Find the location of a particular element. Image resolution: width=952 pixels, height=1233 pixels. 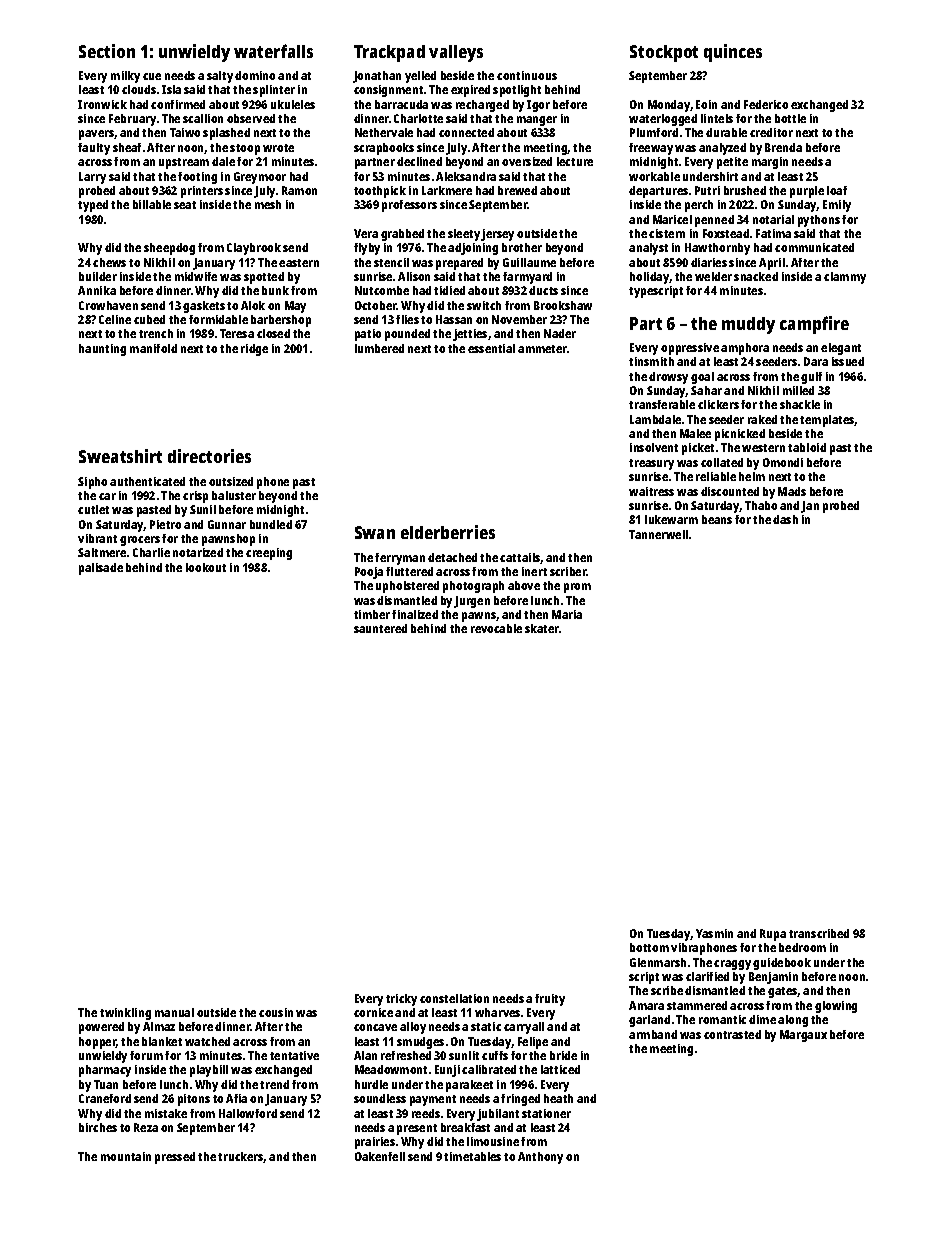

manual is located at coordinates (174, 1012).
